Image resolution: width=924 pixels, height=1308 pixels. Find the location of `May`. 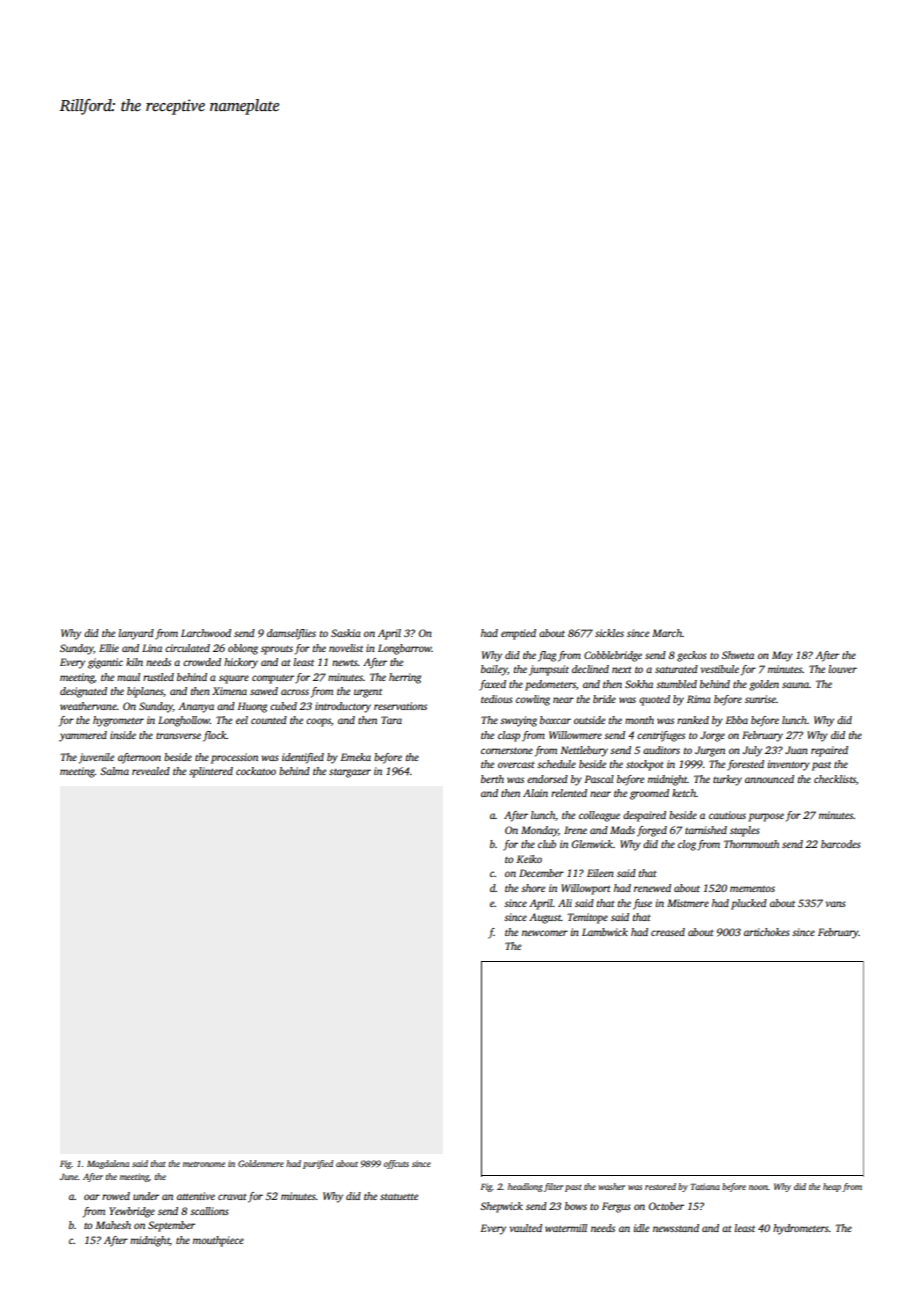

May is located at coordinates (782, 656).
